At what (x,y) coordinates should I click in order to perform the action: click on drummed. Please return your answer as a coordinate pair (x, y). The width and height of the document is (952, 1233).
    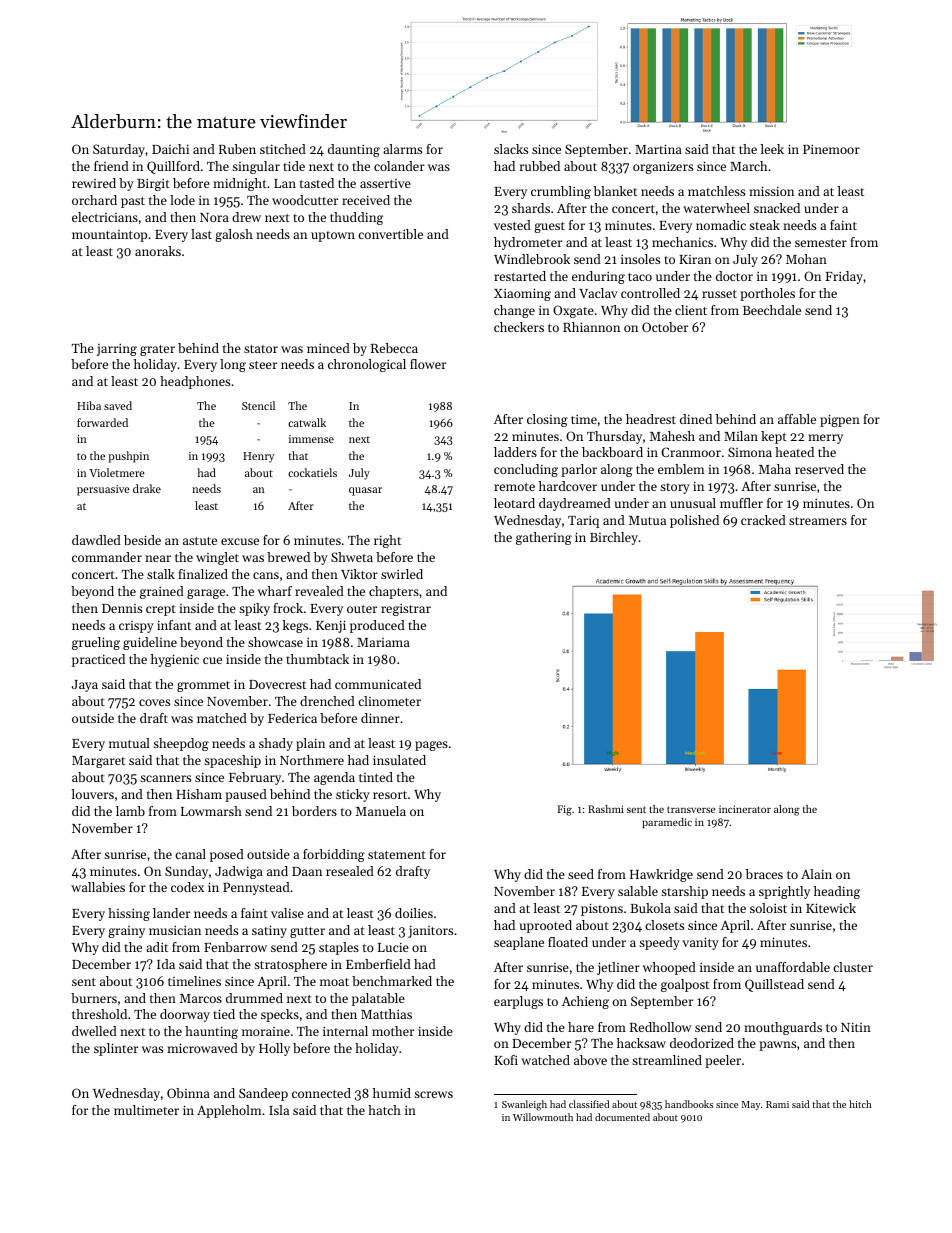
    Looking at the image, I should click on (254, 998).
